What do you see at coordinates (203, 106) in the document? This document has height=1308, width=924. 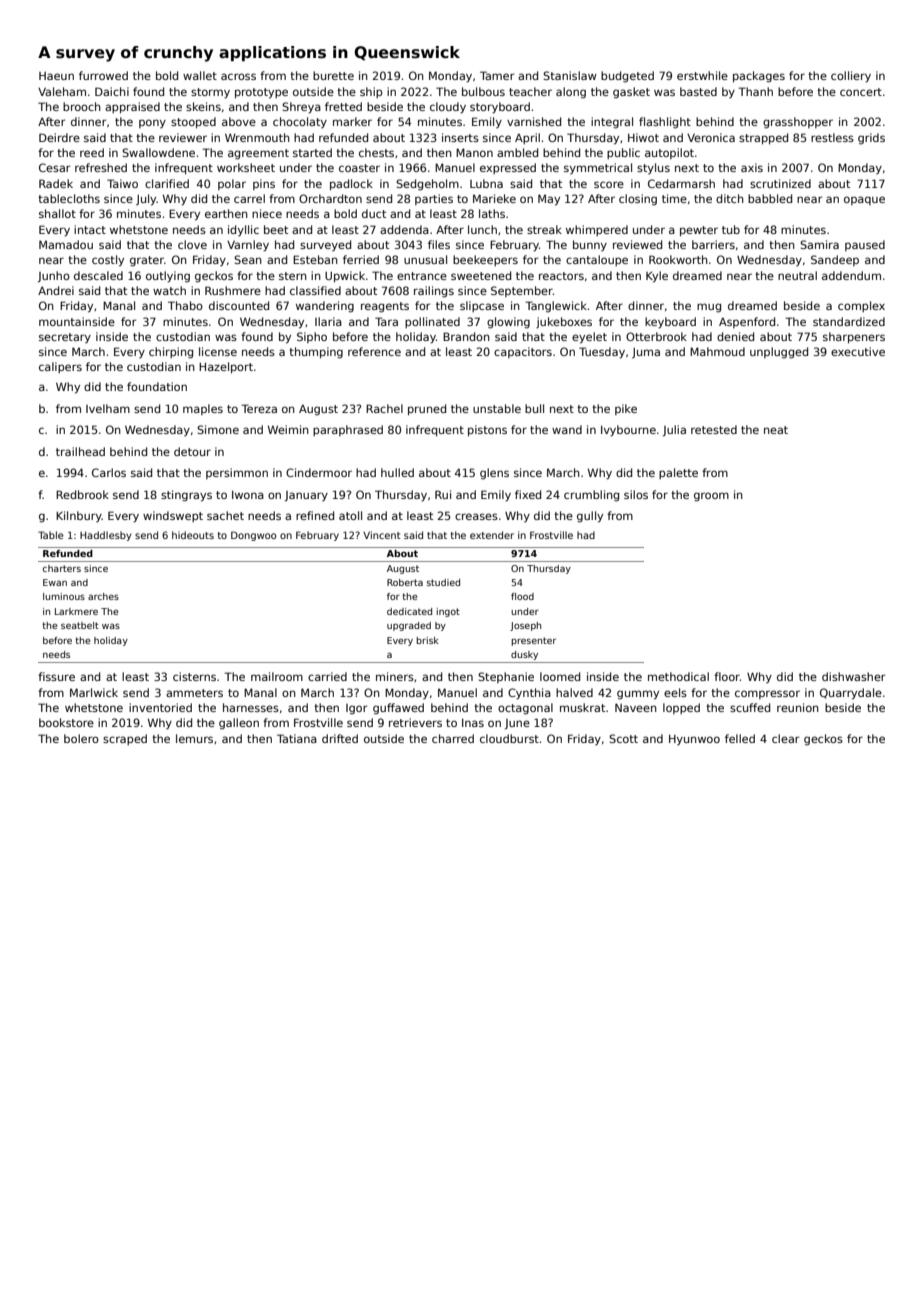 I see `skeins` at bounding box center [203, 106].
